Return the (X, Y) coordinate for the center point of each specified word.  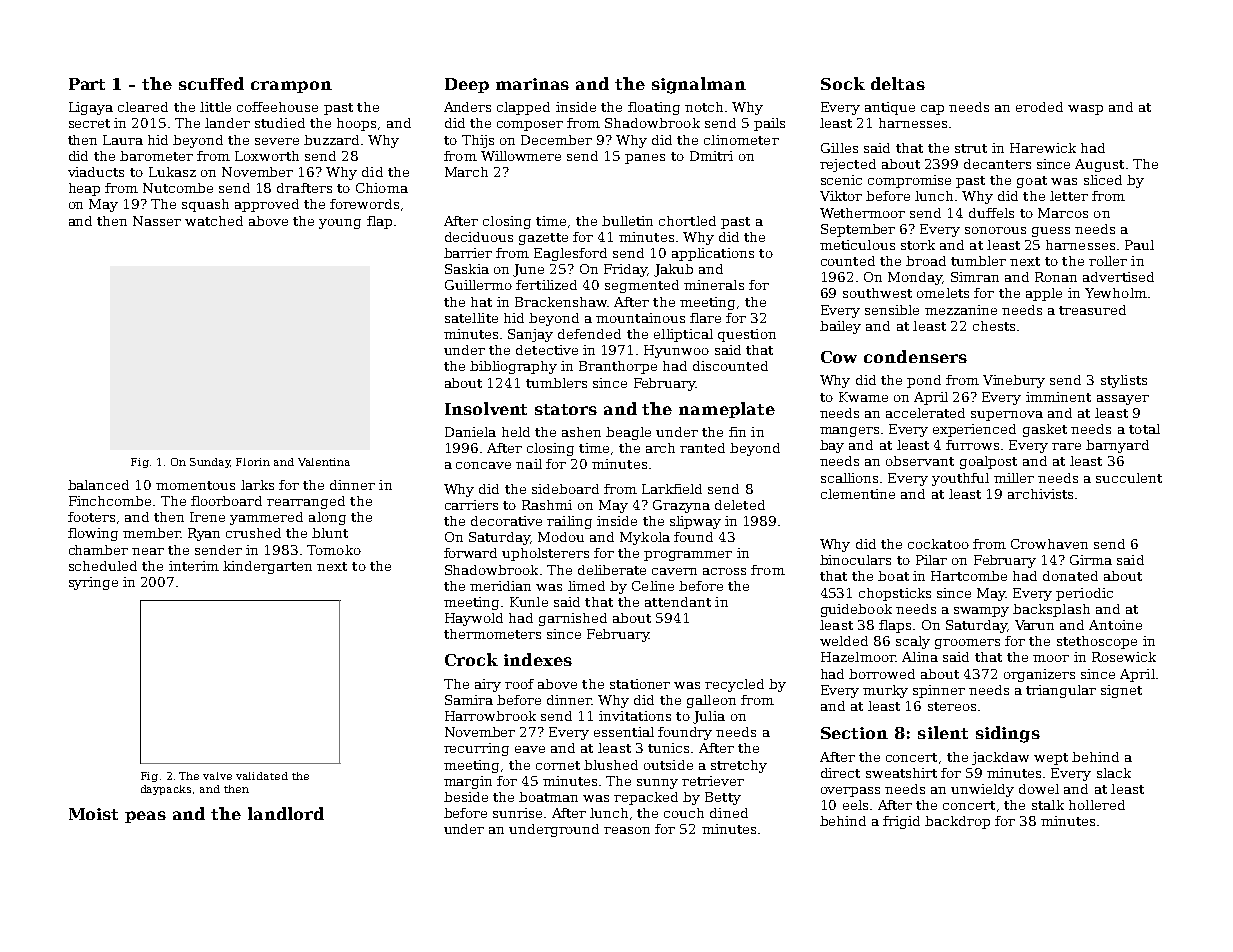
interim (194, 566)
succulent (1129, 478)
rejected (848, 165)
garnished (573, 619)
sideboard (565, 489)
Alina (920, 657)
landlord (286, 813)
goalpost (988, 462)
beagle (628, 433)
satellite (471, 318)
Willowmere (521, 156)
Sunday (210, 463)
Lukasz (172, 172)
